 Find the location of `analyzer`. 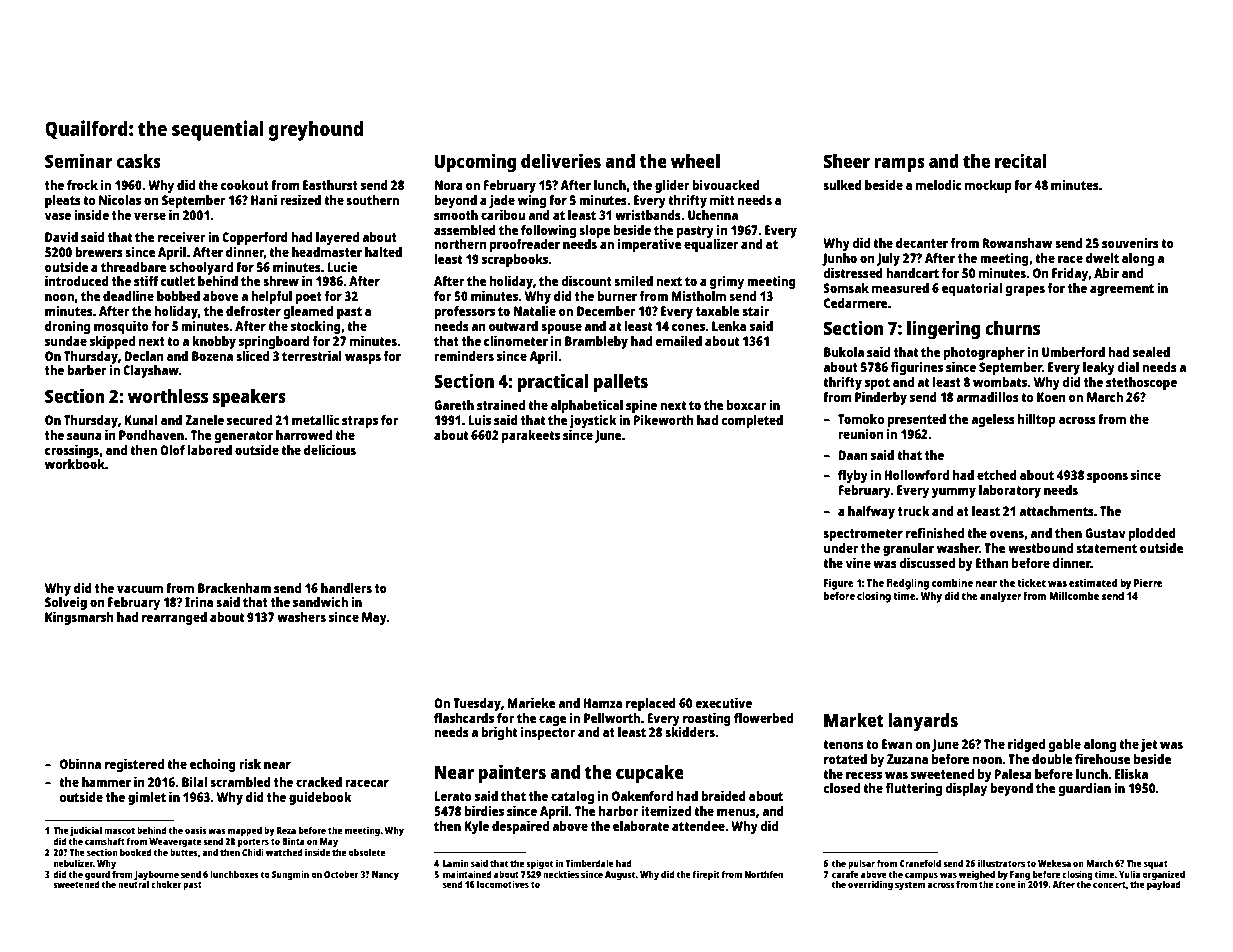

analyzer is located at coordinates (1001, 597).
